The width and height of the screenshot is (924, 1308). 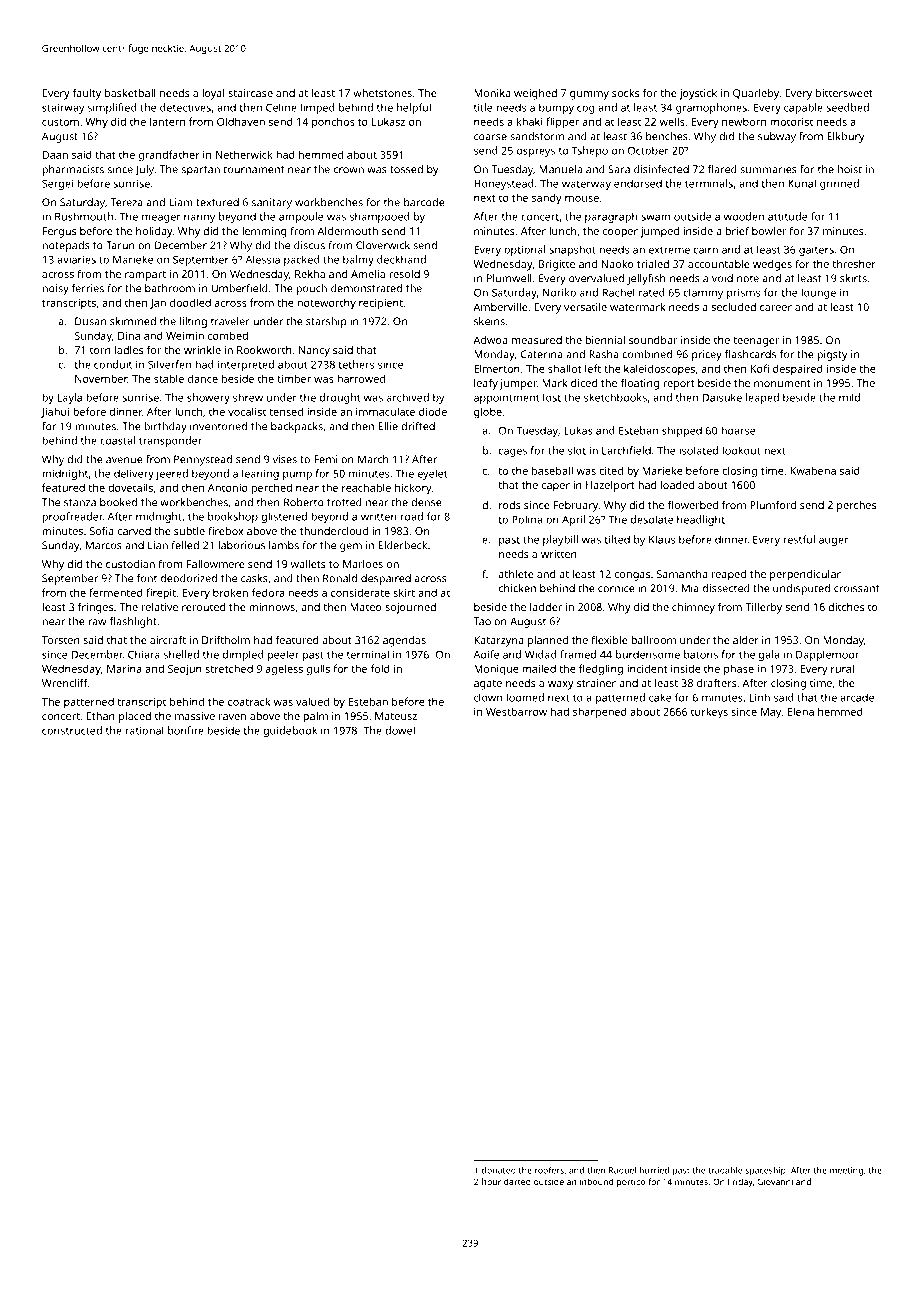 I want to click on May, so click(x=771, y=713).
